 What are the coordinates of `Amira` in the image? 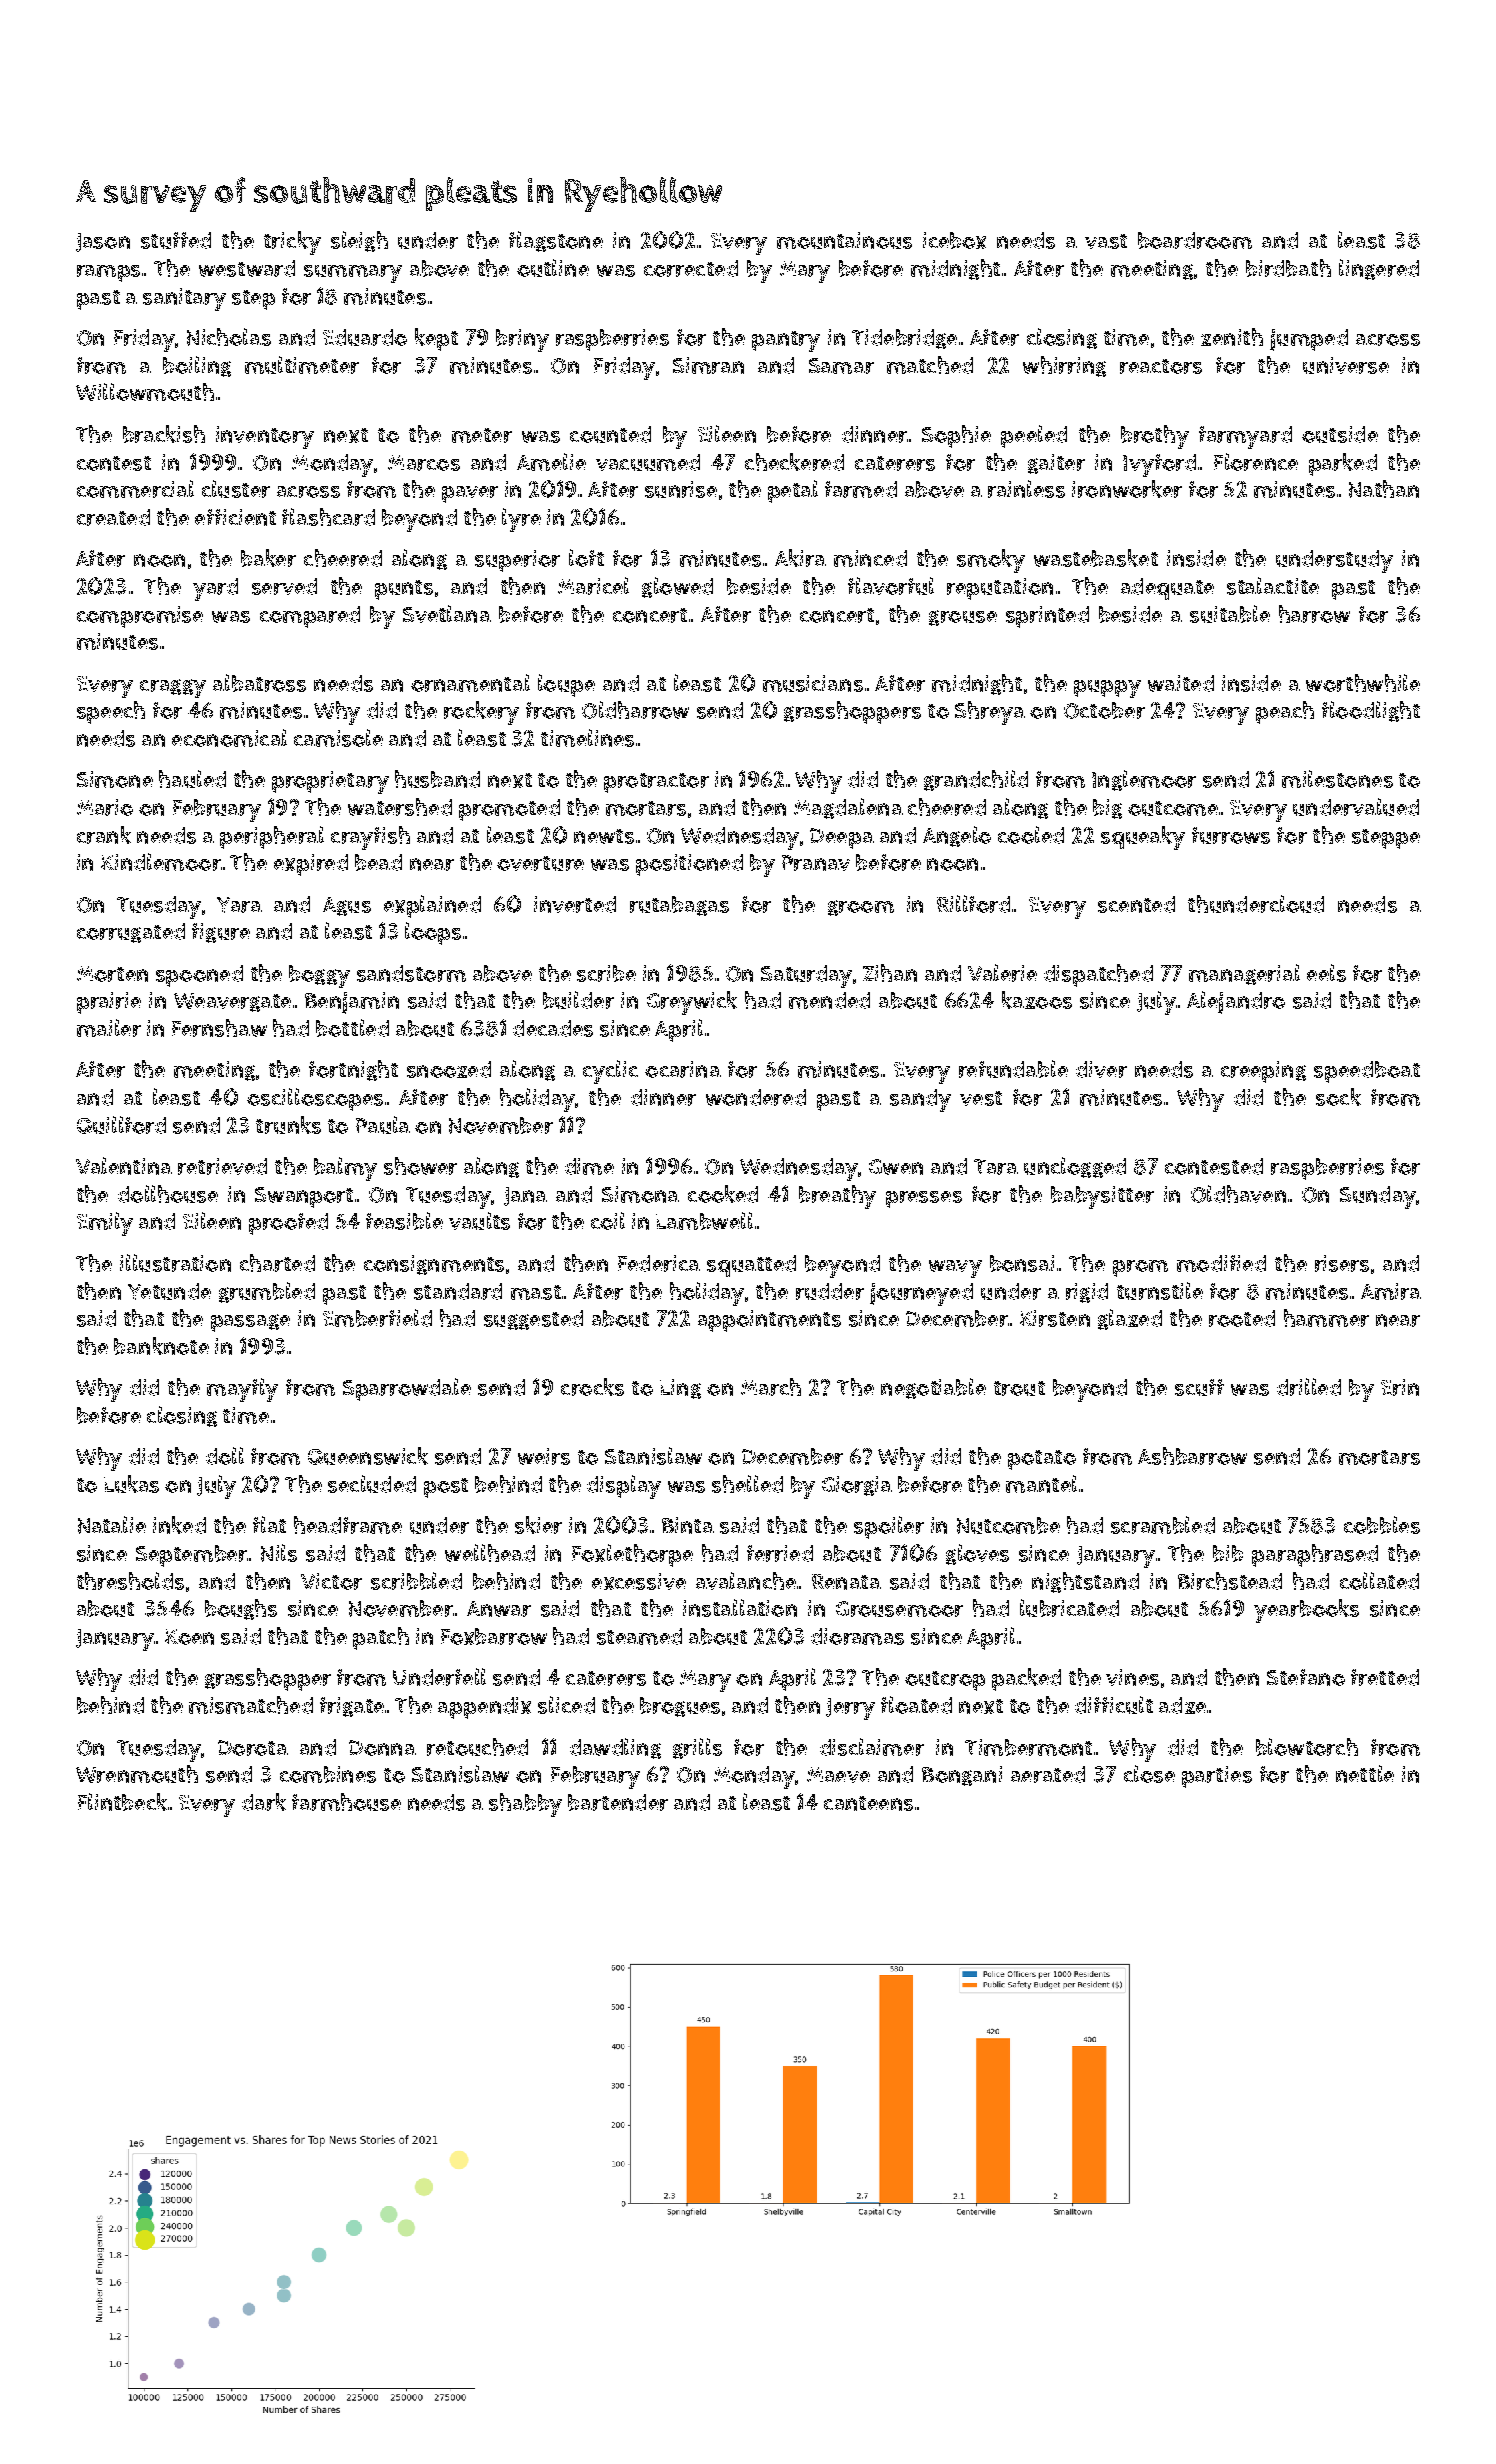 It's located at (1391, 1291).
